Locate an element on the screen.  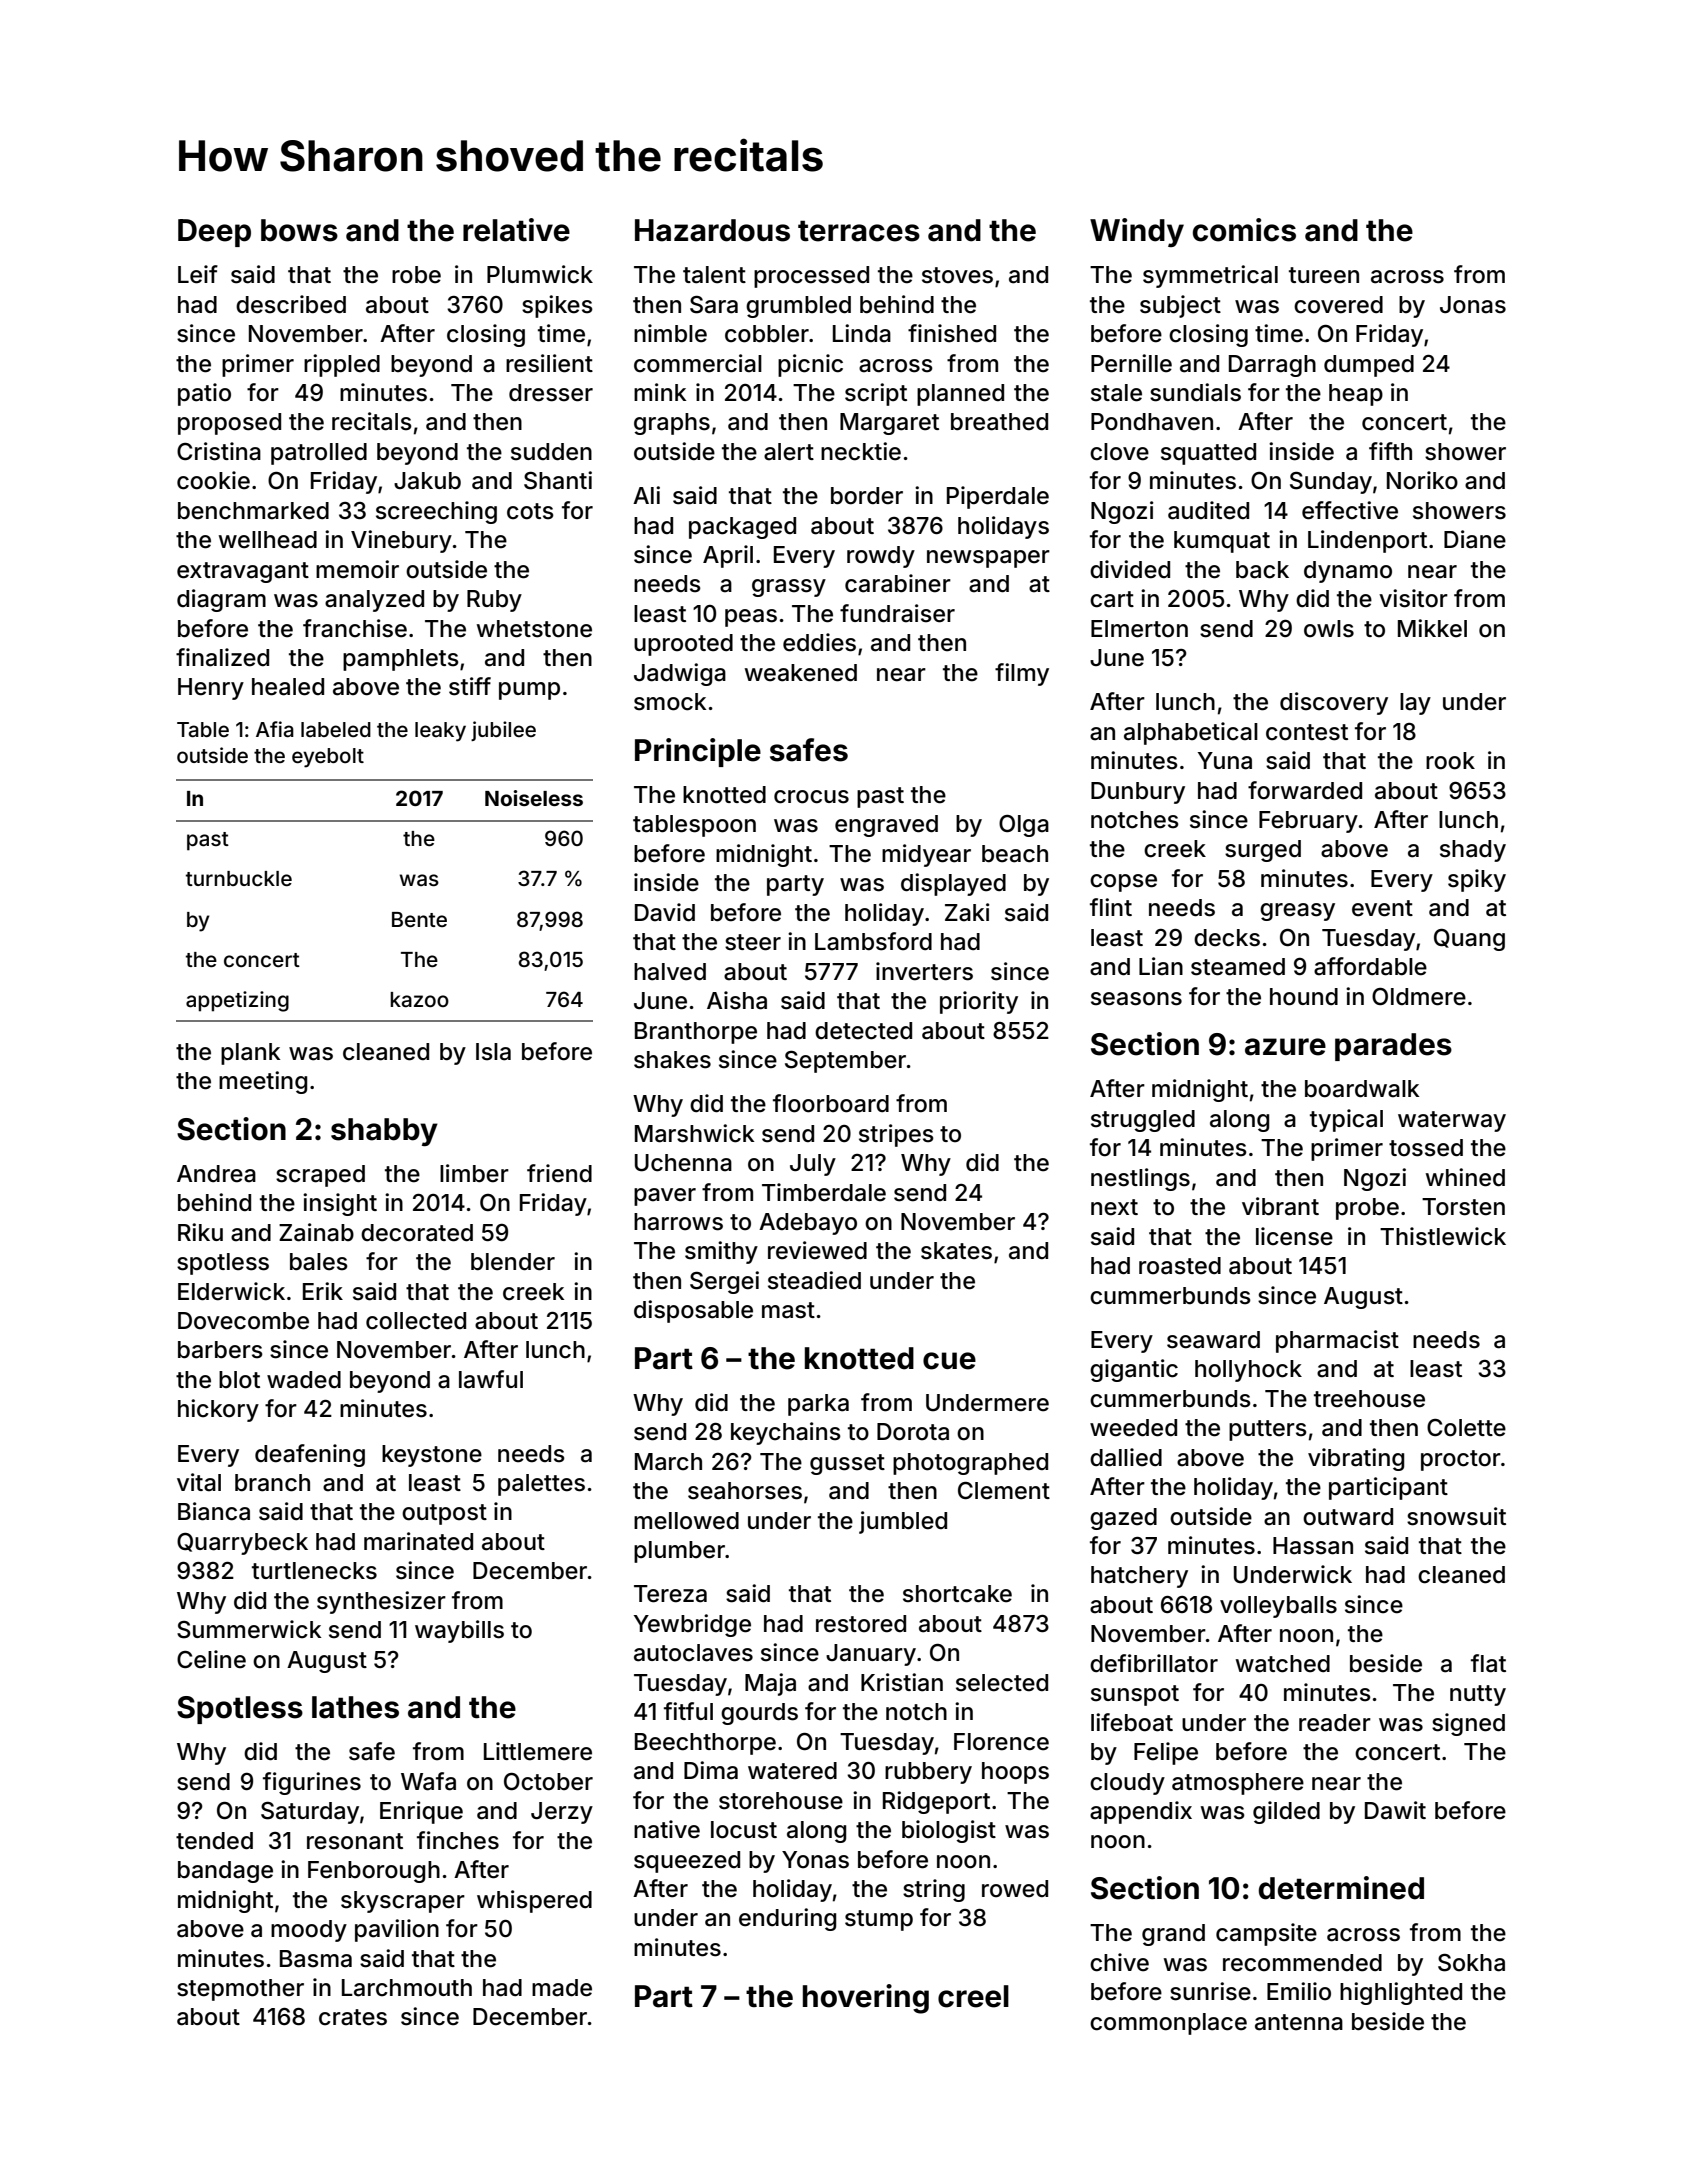
filmy is located at coordinates (1022, 674).
